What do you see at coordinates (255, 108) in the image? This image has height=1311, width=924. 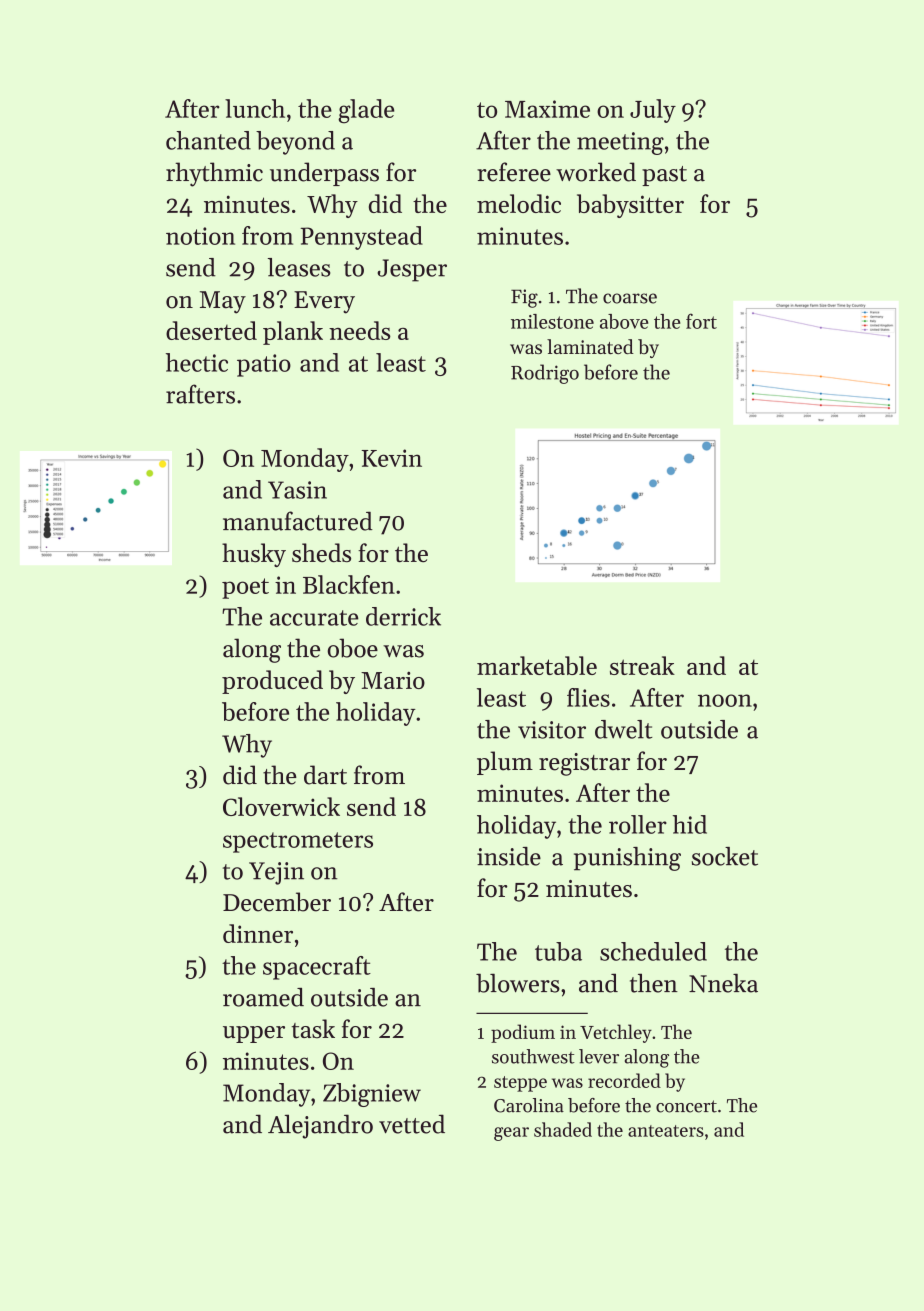 I see `lunch` at bounding box center [255, 108].
